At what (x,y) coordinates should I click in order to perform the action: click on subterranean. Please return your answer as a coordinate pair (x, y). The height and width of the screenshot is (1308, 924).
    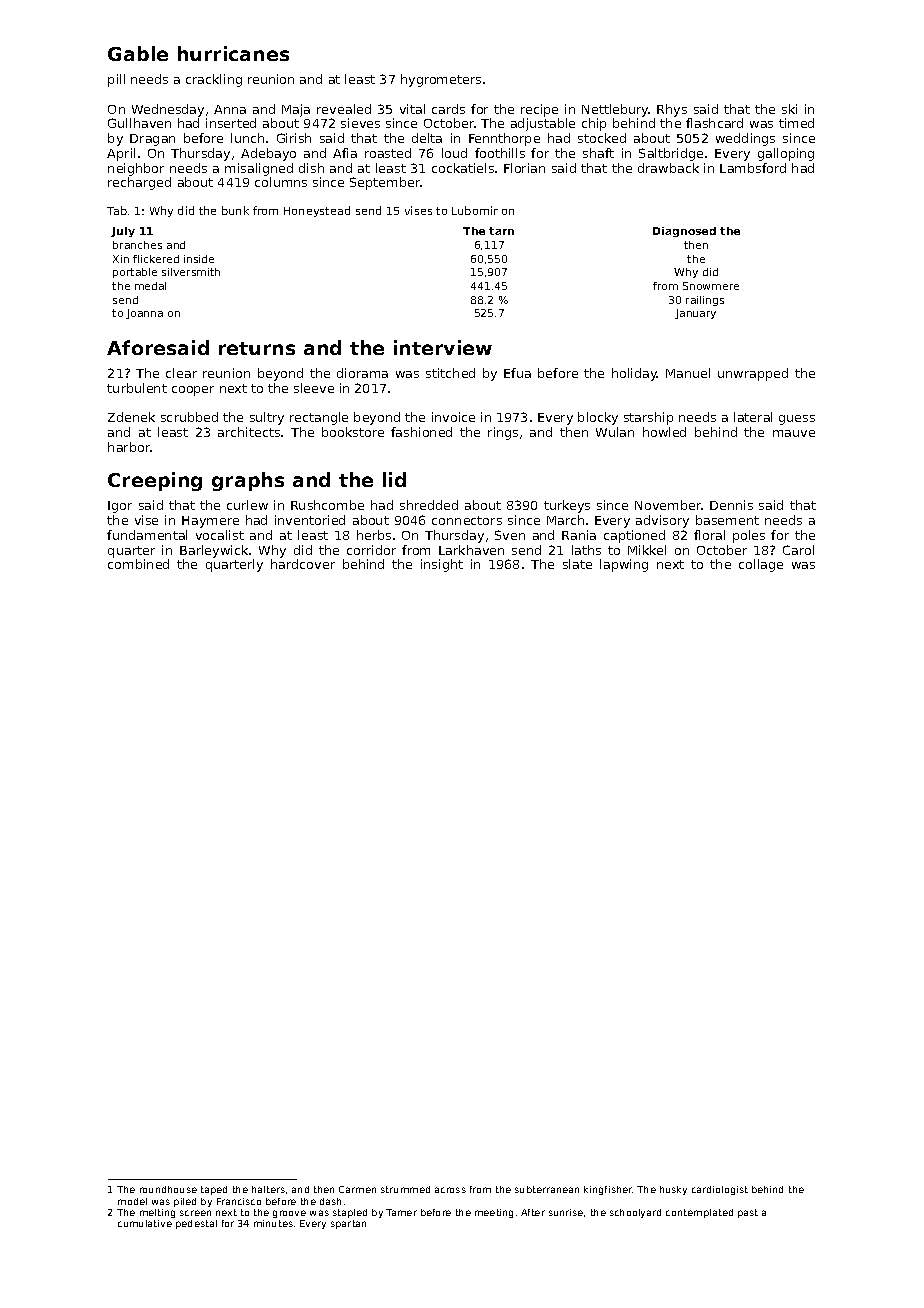
    Looking at the image, I should click on (547, 1189).
